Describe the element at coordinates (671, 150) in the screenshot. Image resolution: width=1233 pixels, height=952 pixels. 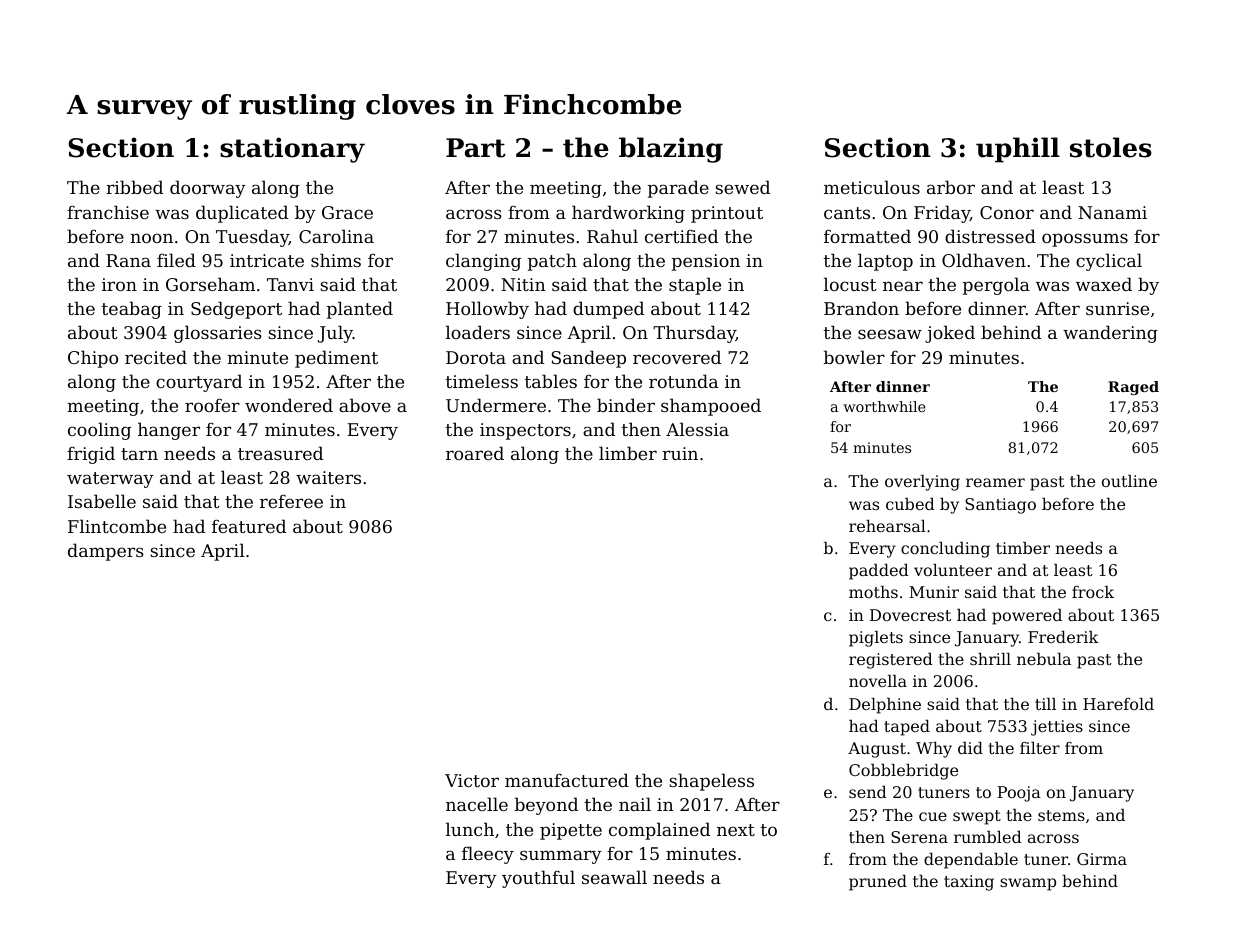
I see `blazing` at that location.
